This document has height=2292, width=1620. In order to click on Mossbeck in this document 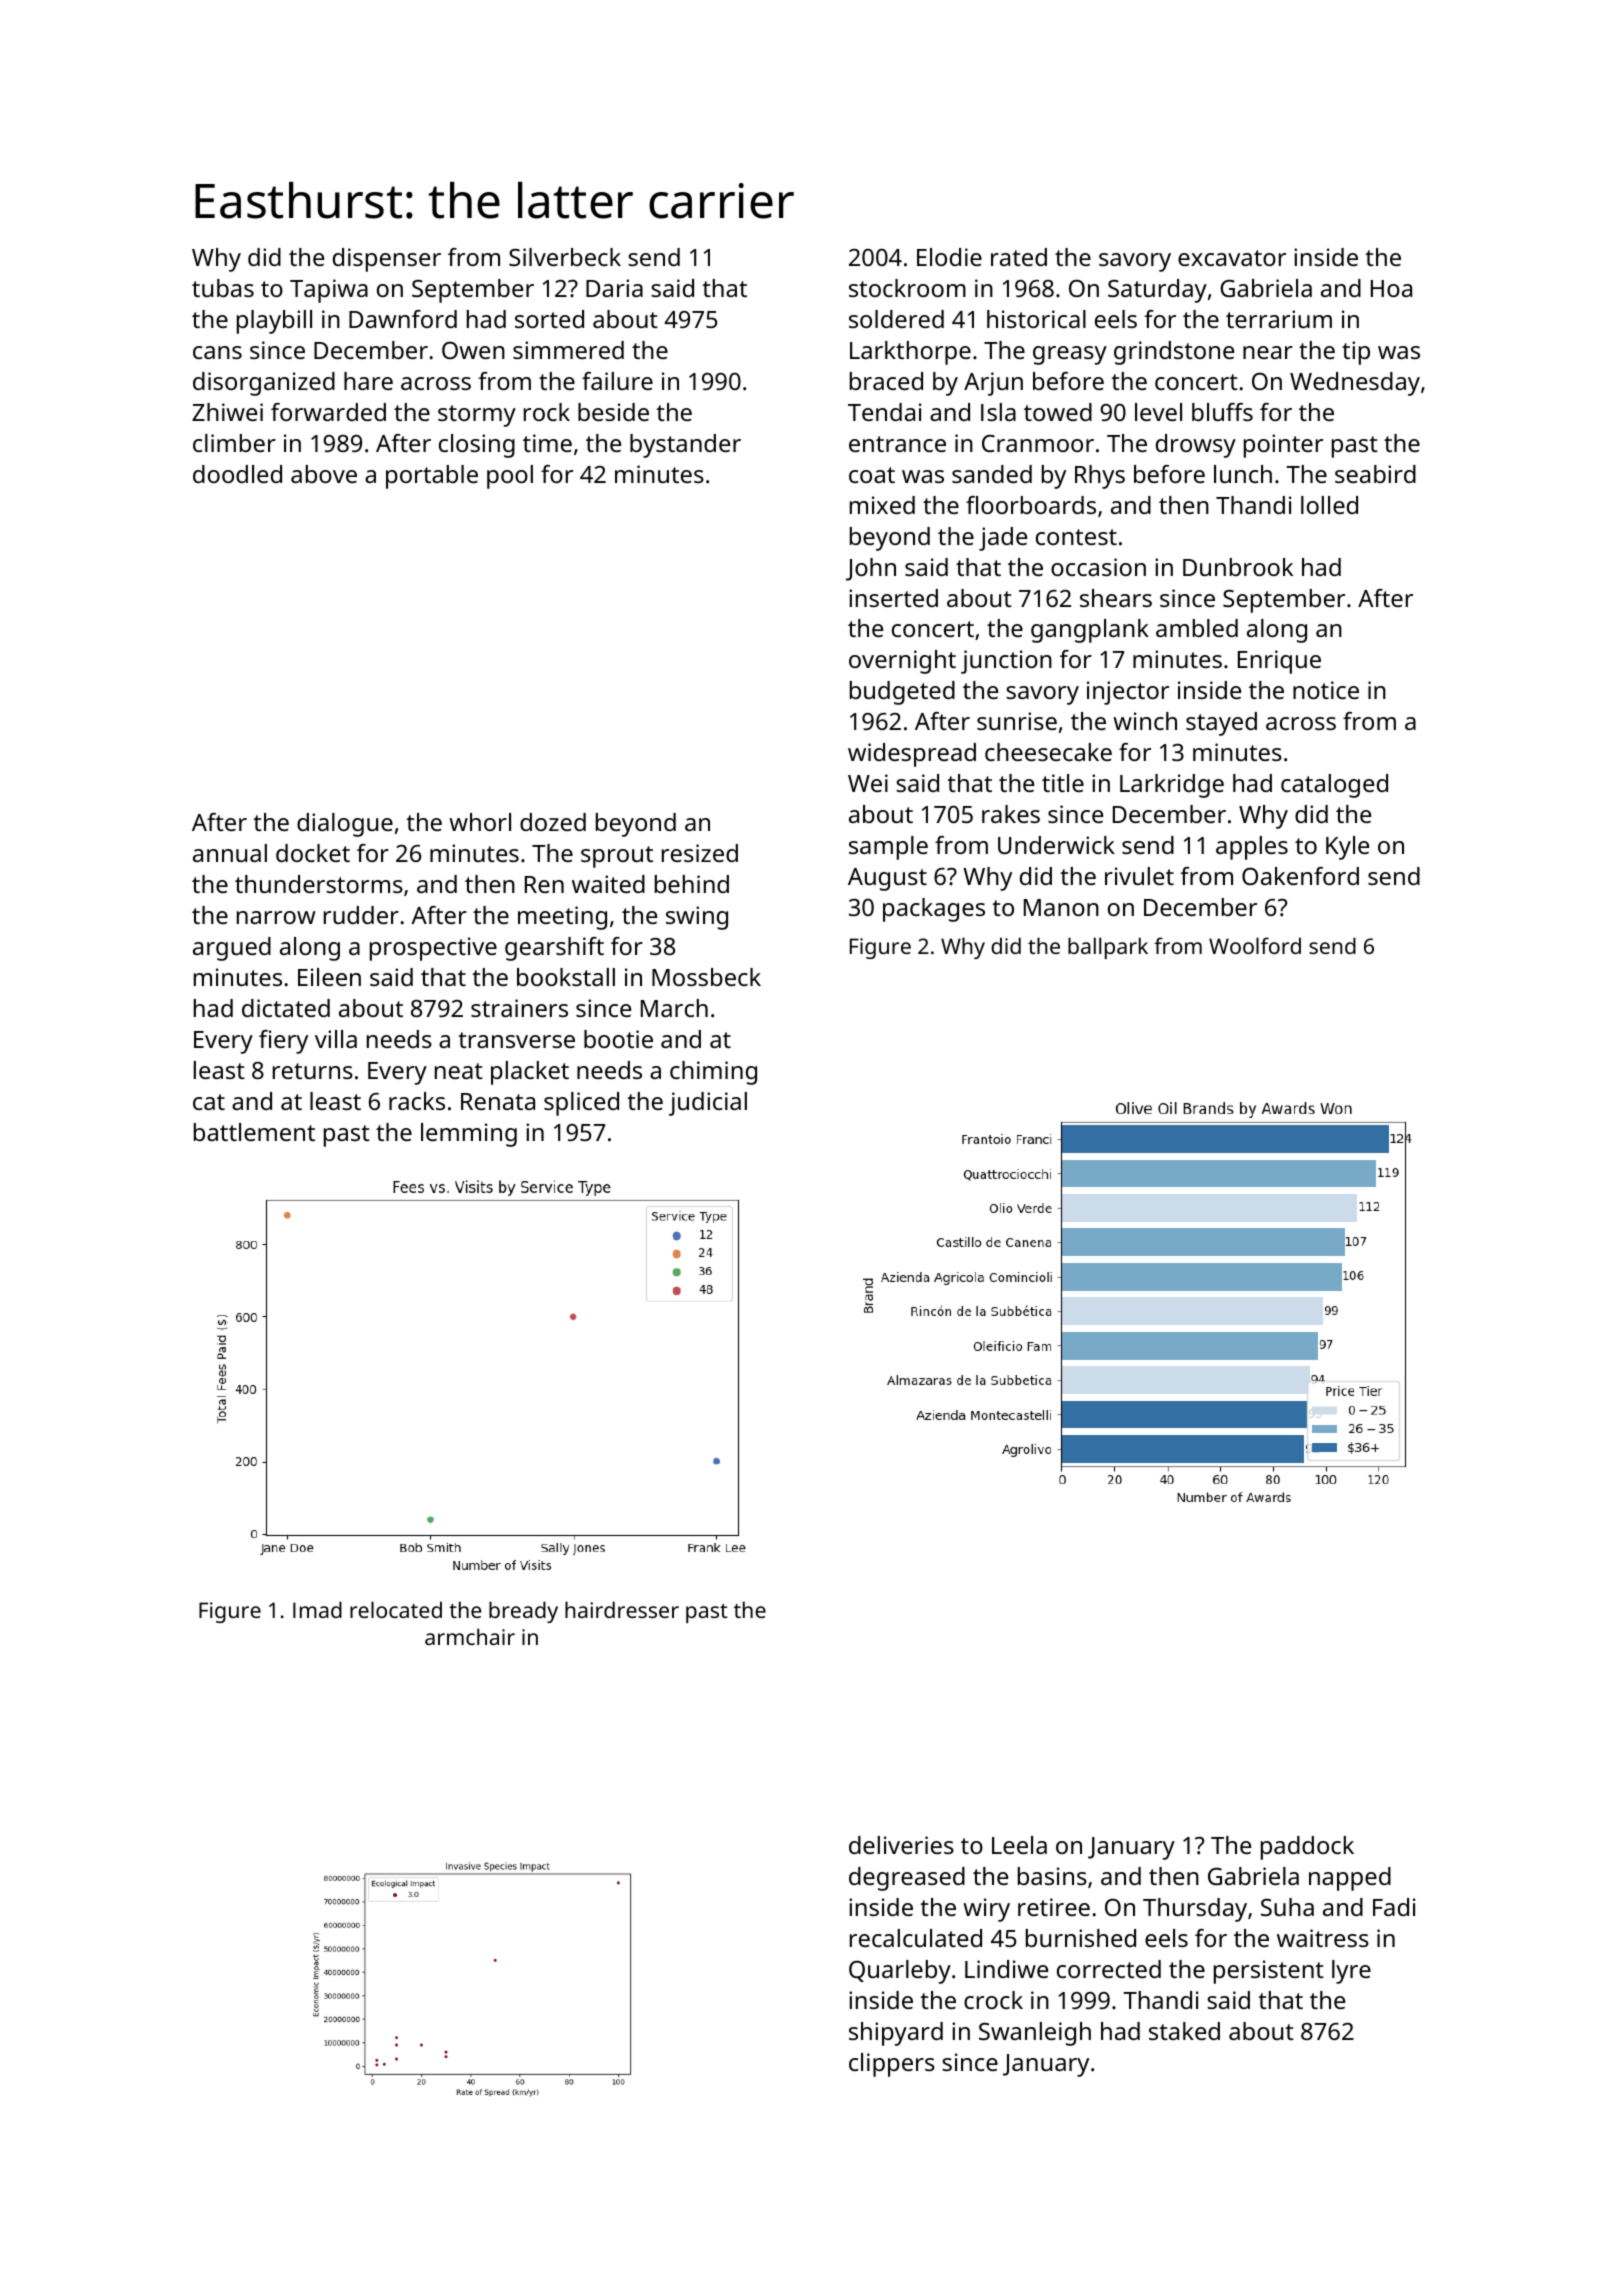, I will do `click(706, 977)`.
